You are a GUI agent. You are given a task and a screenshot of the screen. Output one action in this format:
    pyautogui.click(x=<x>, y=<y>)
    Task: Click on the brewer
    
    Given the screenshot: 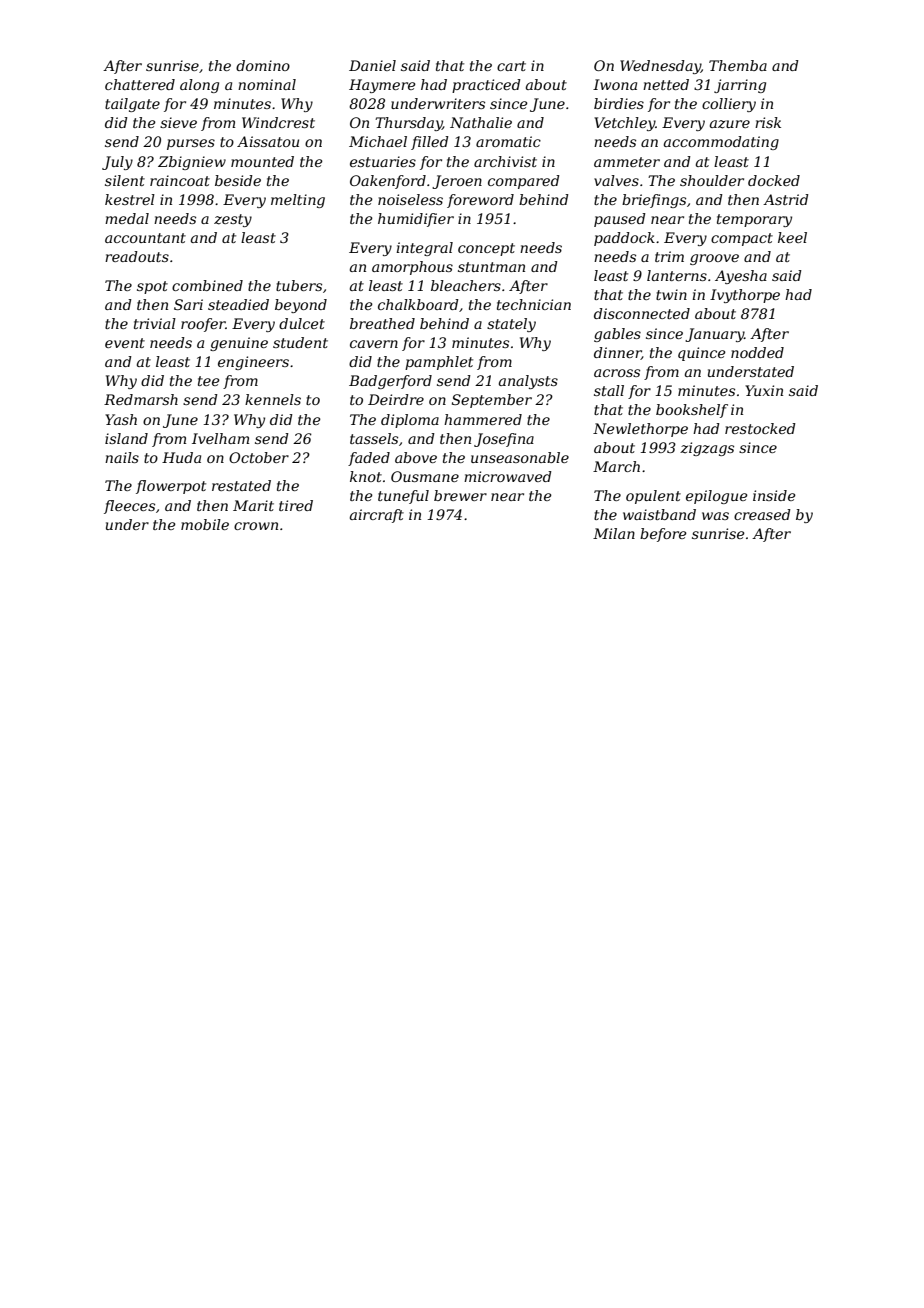 What is the action you would take?
    pyautogui.click(x=460, y=495)
